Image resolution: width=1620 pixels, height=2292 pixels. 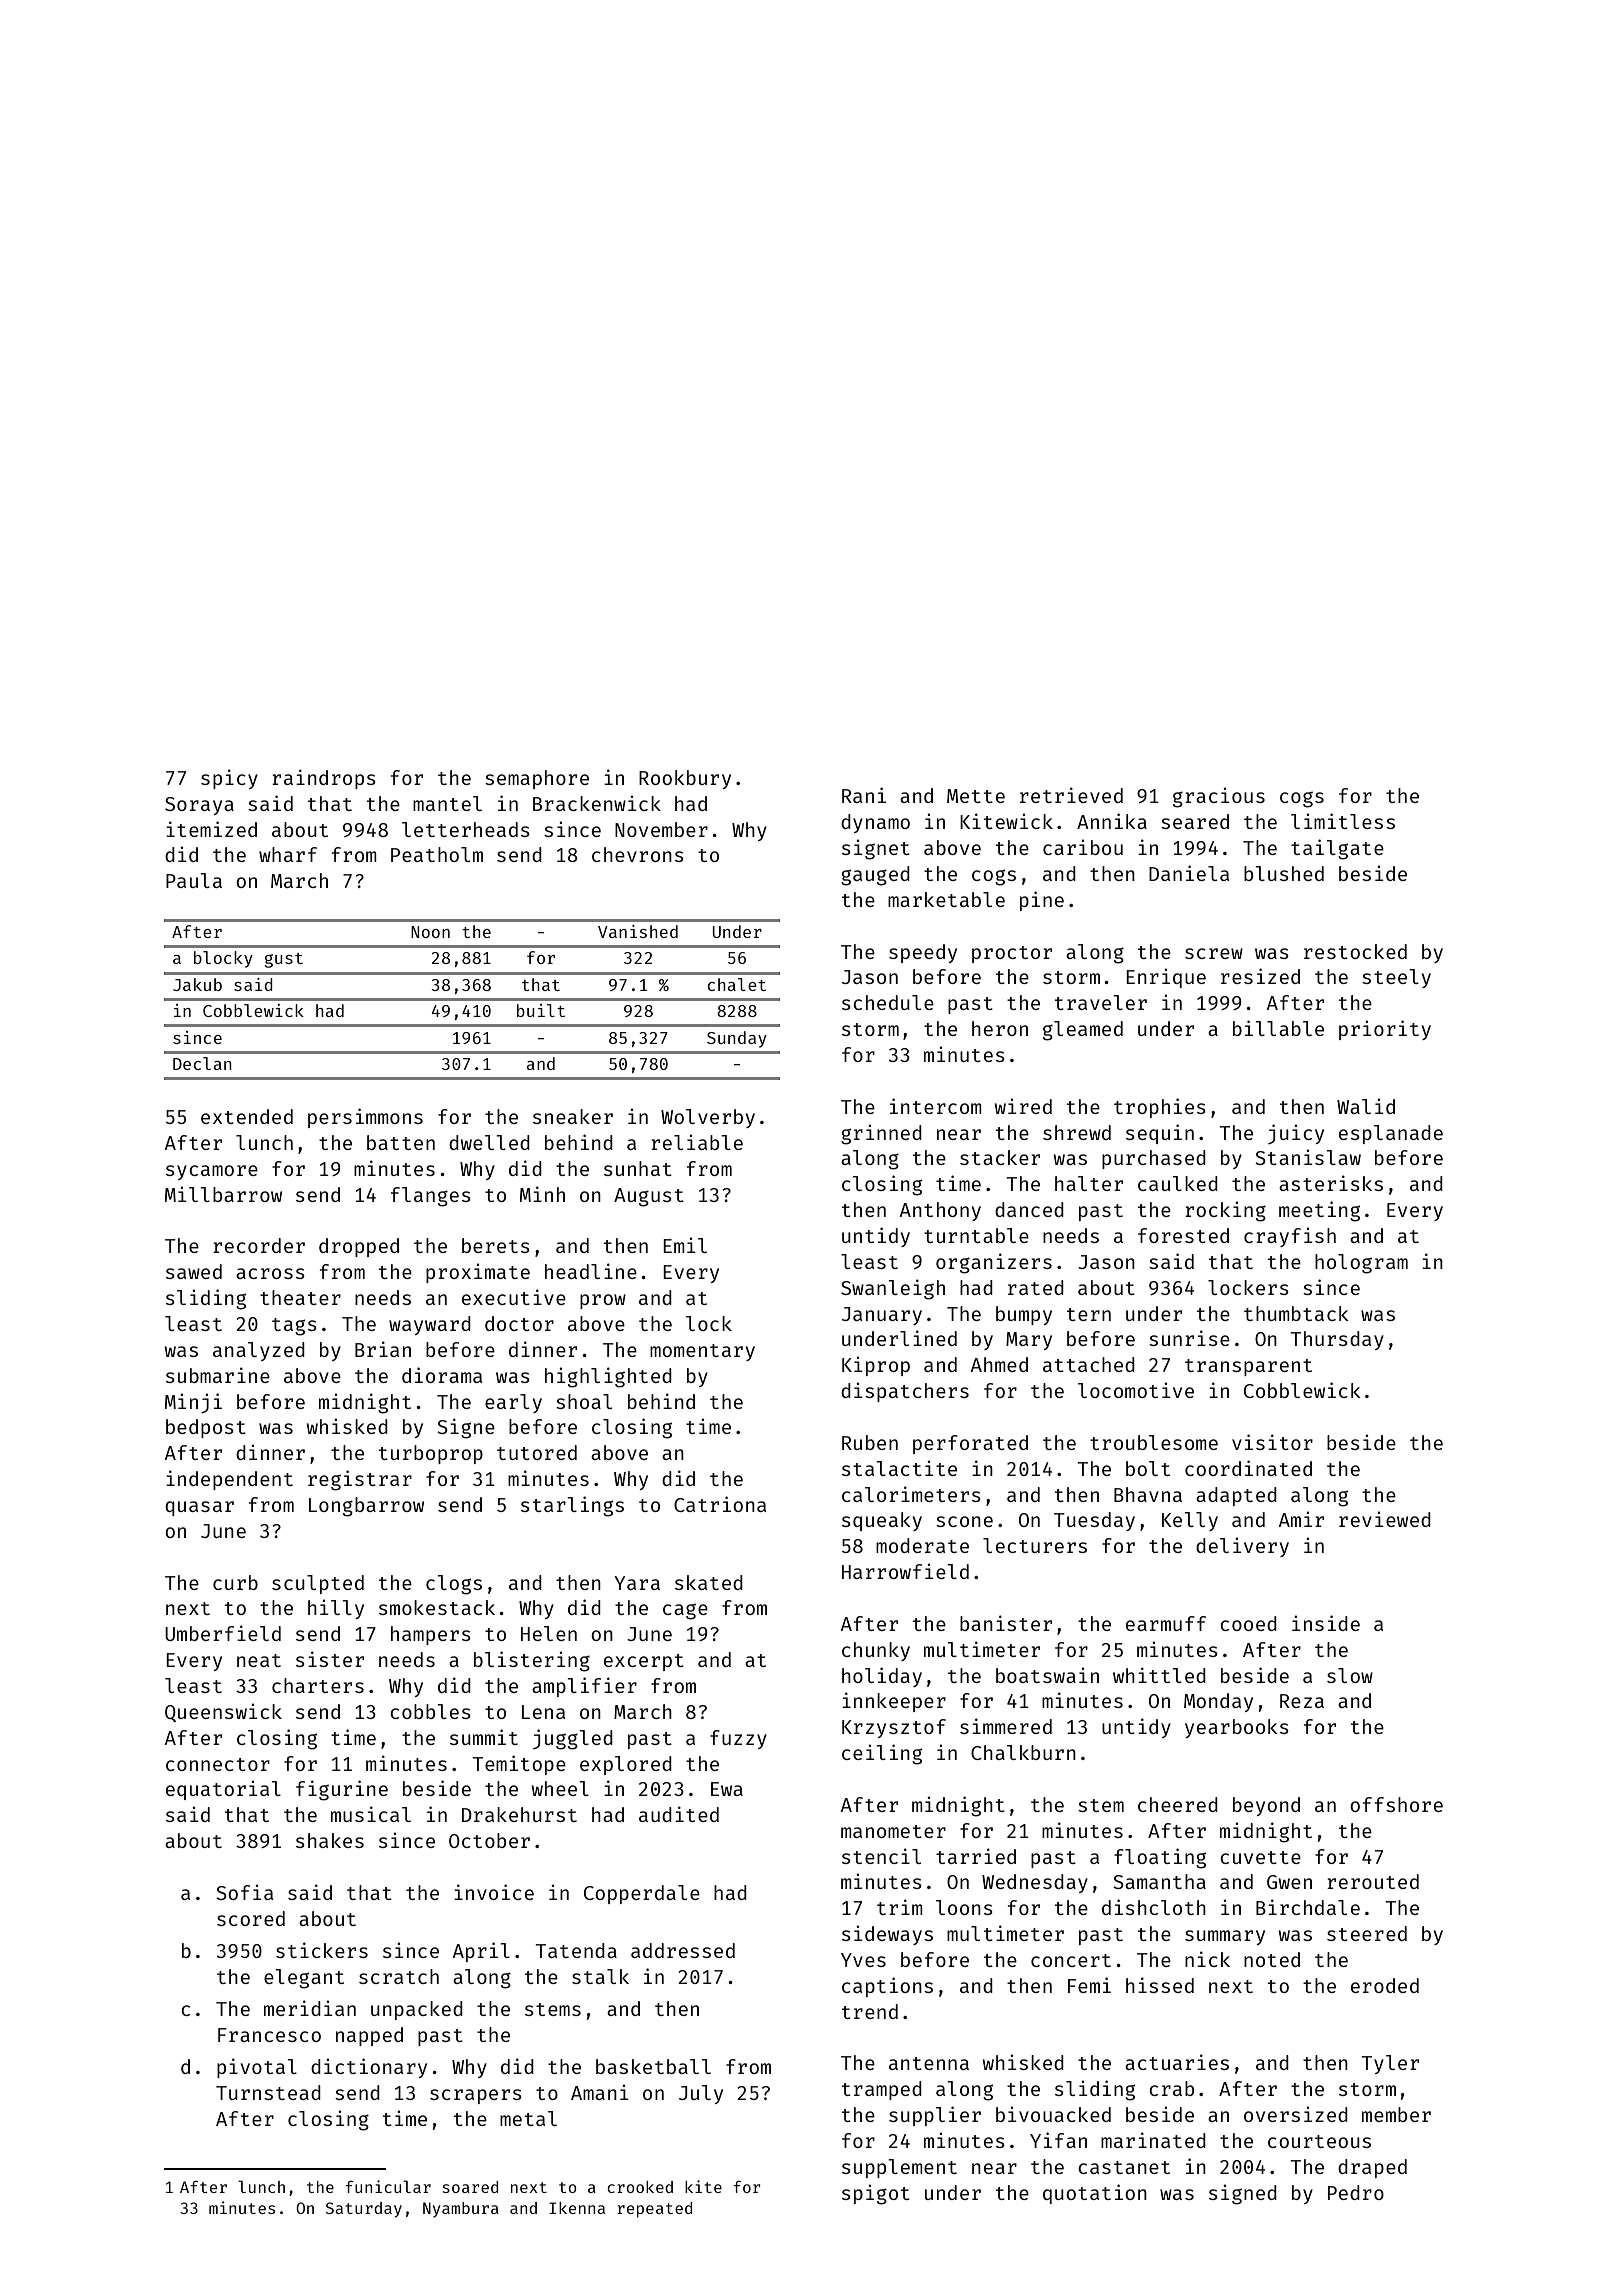 What do you see at coordinates (461, 2210) in the screenshot?
I see `Nyambura` at bounding box center [461, 2210].
